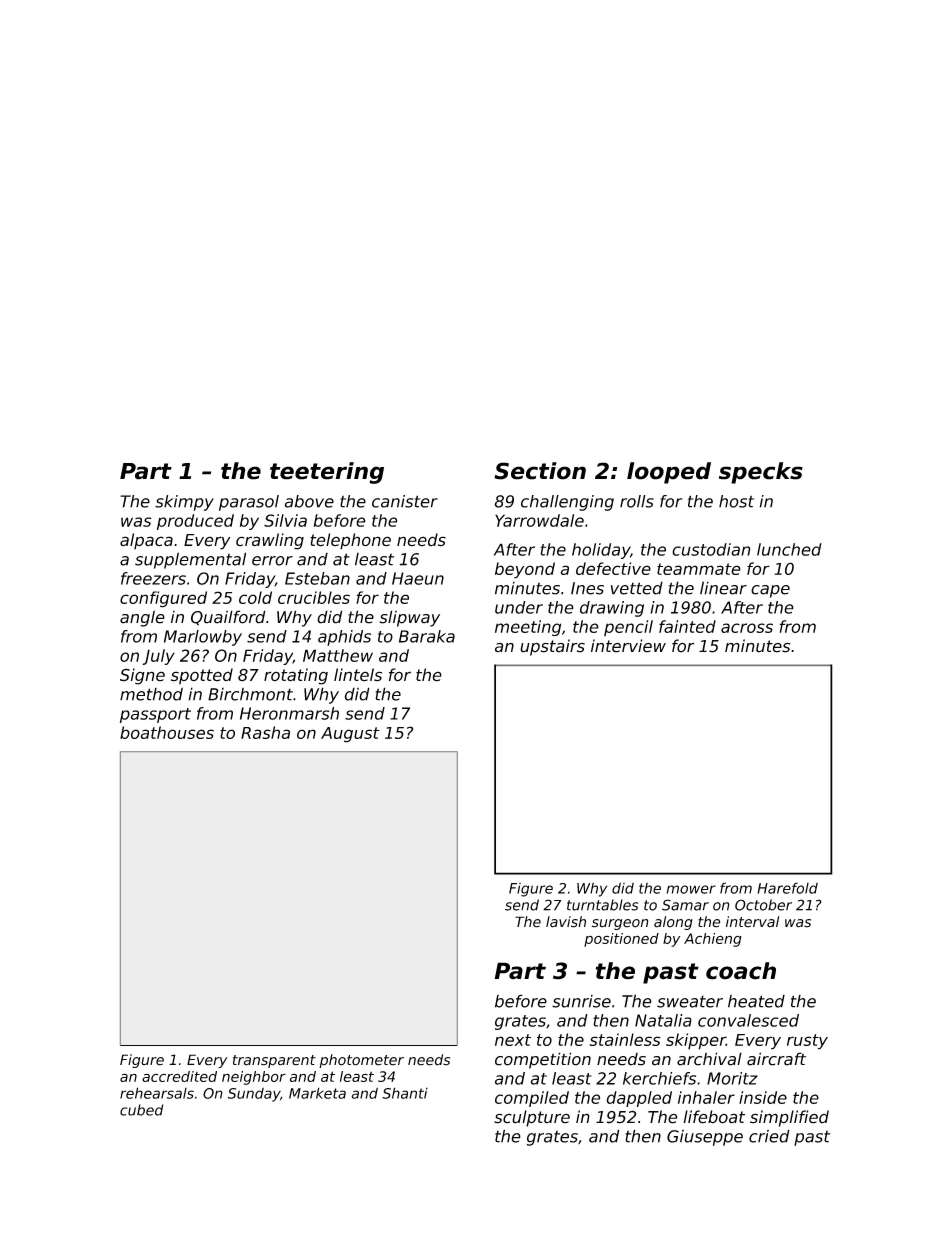 This document has width=952, height=1233. Describe the element at coordinates (787, 888) in the document. I see `Harefold` at that location.
